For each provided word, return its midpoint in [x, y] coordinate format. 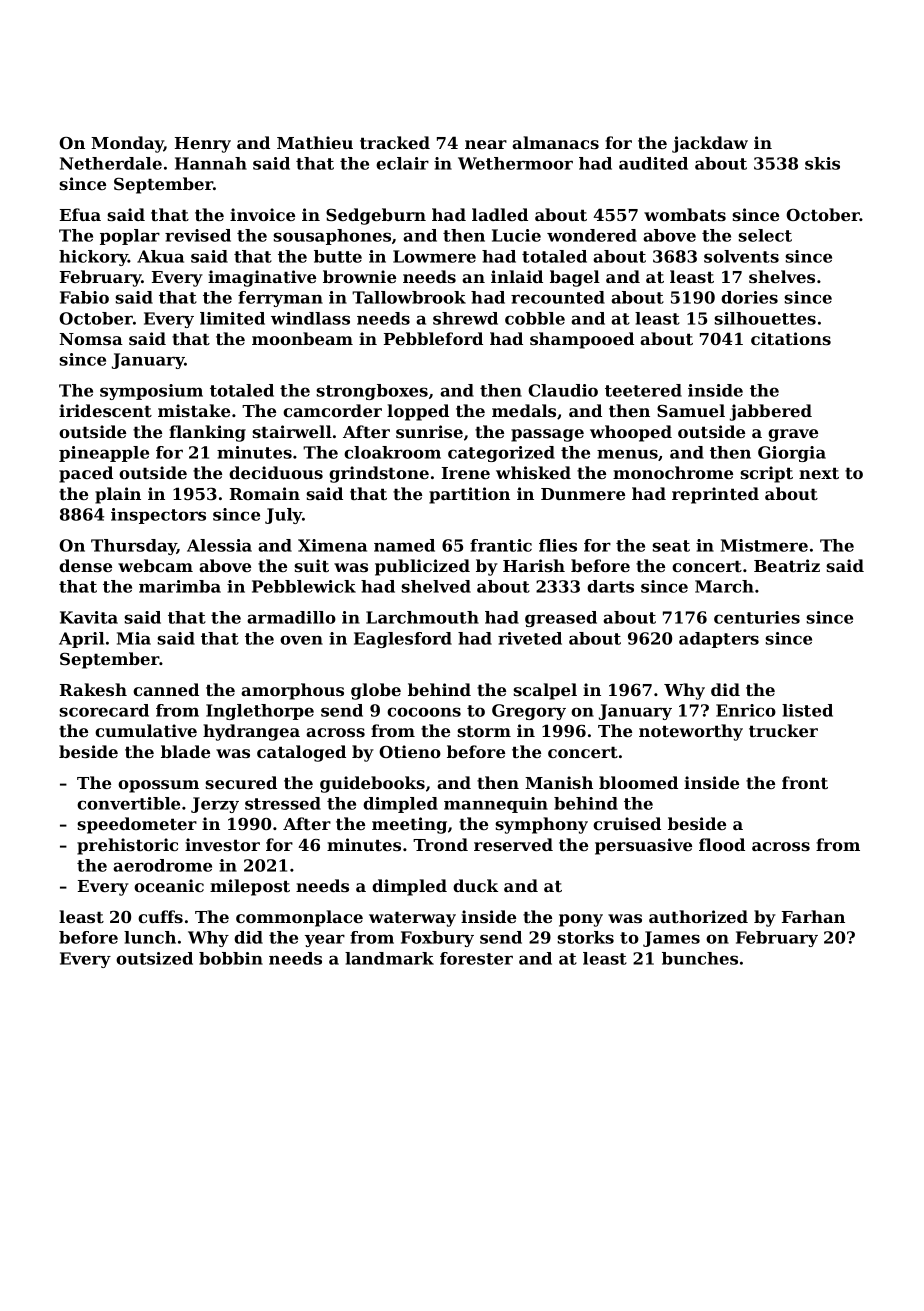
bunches [700, 958]
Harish [534, 565]
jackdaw [710, 144]
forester [476, 958]
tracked [395, 142]
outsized [154, 958]
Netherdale [111, 163]
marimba [180, 586]
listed [807, 710]
